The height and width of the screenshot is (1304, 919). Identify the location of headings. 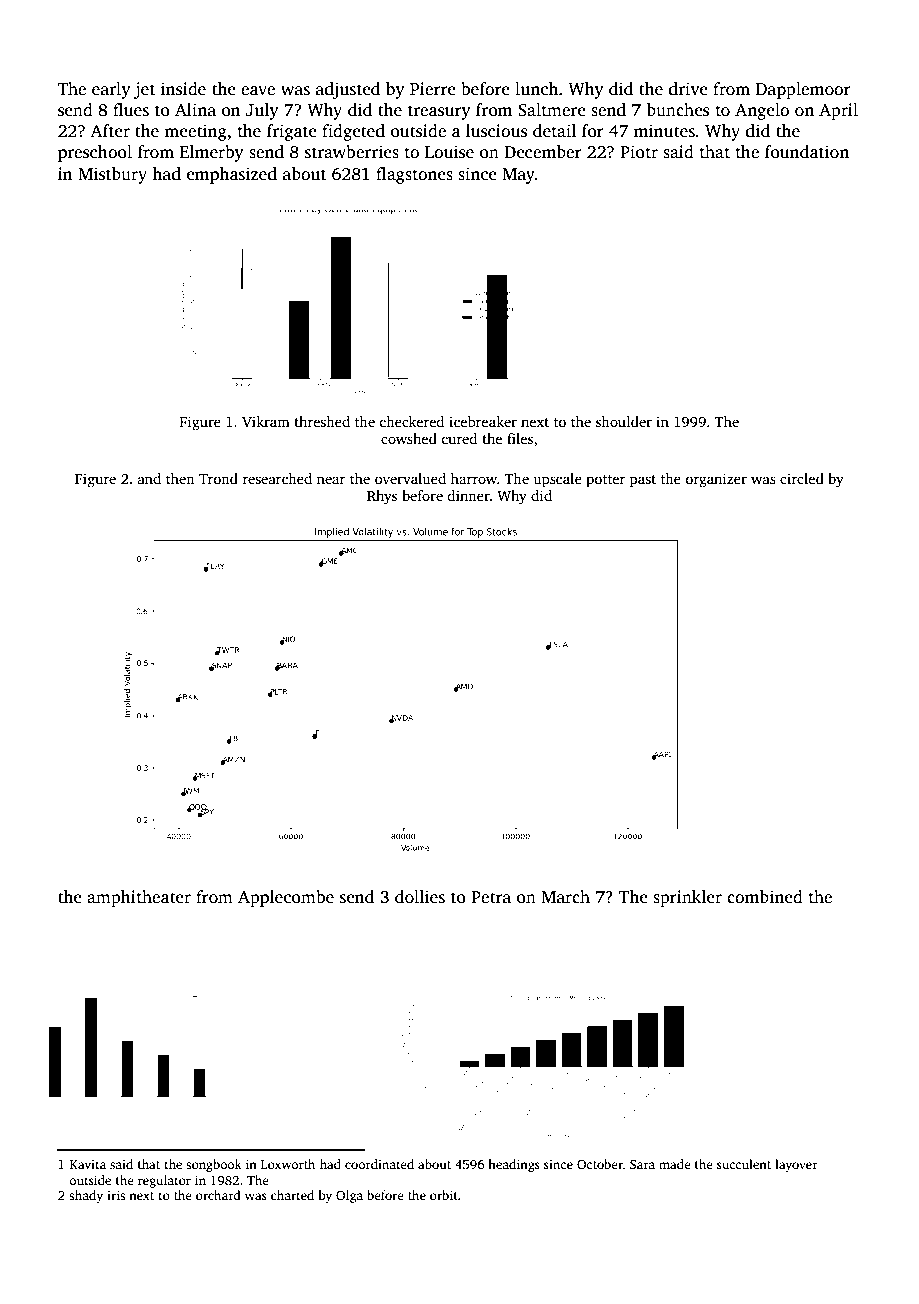
(514, 1165).
